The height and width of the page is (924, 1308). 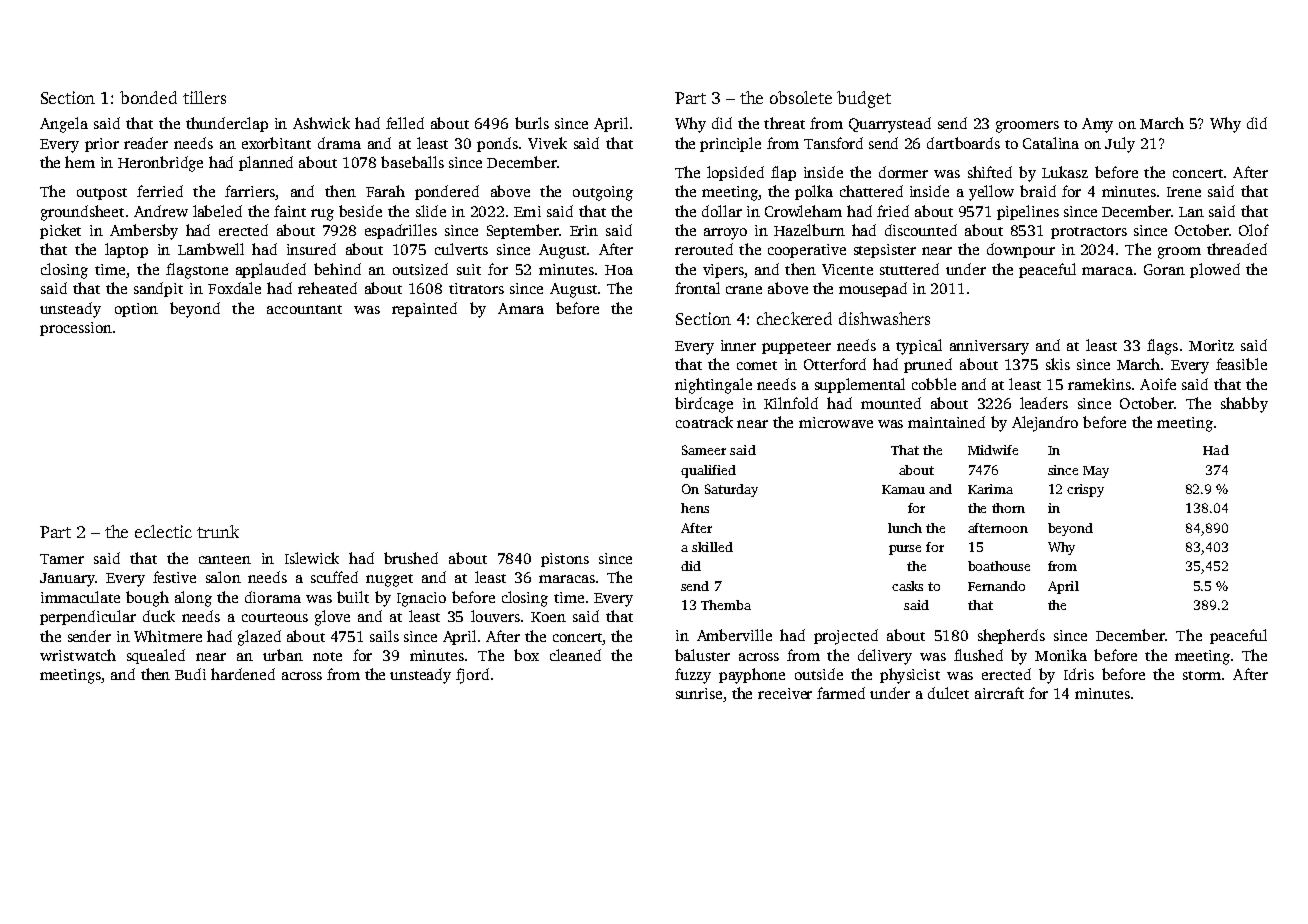 What do you see at coordinates (64, 125) in the page?
I see `Angela` at bounding box center [64, 125].
